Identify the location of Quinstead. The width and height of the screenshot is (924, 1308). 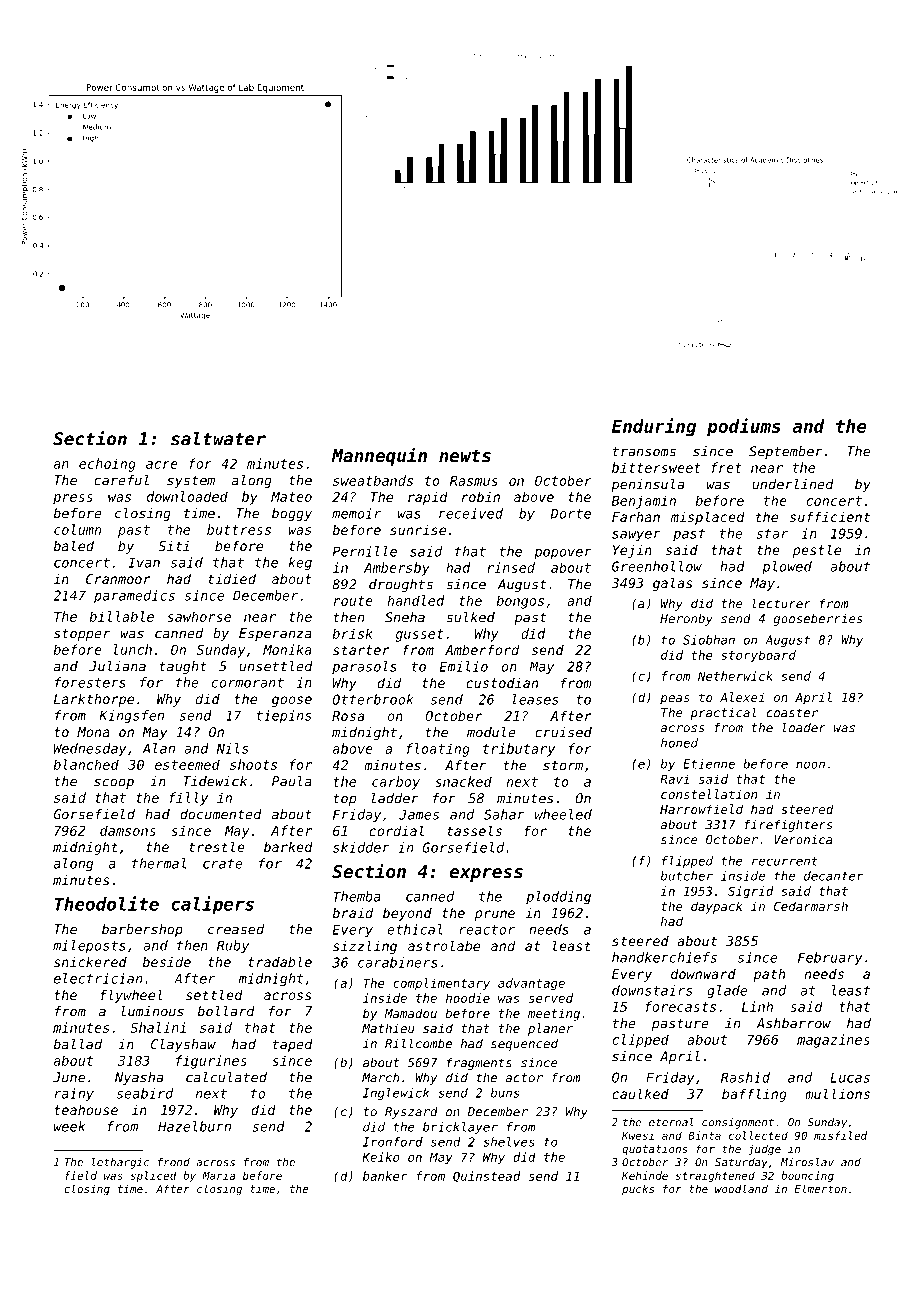
(486, 1176).
